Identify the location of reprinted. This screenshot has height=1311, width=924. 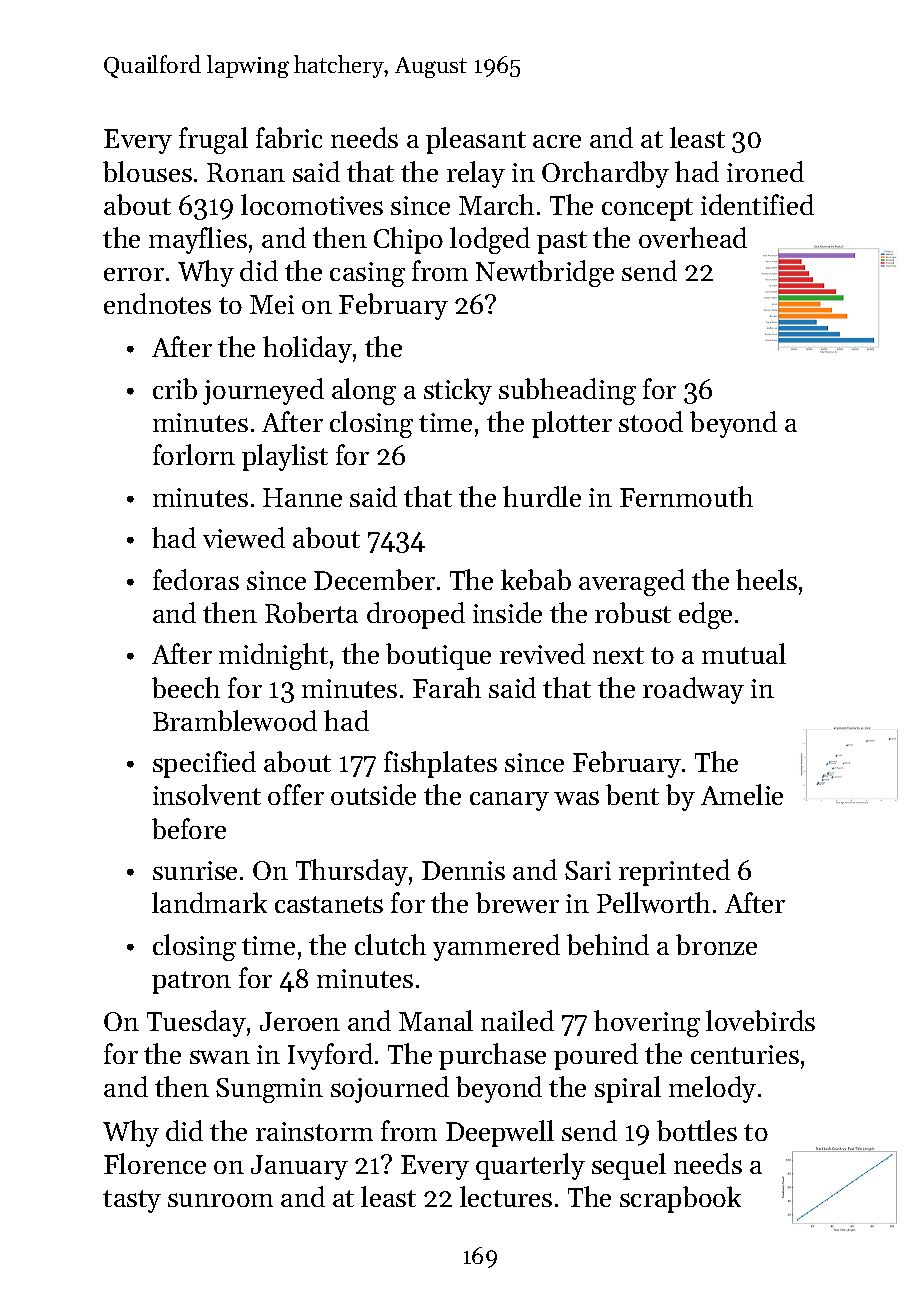
(674, 872).
